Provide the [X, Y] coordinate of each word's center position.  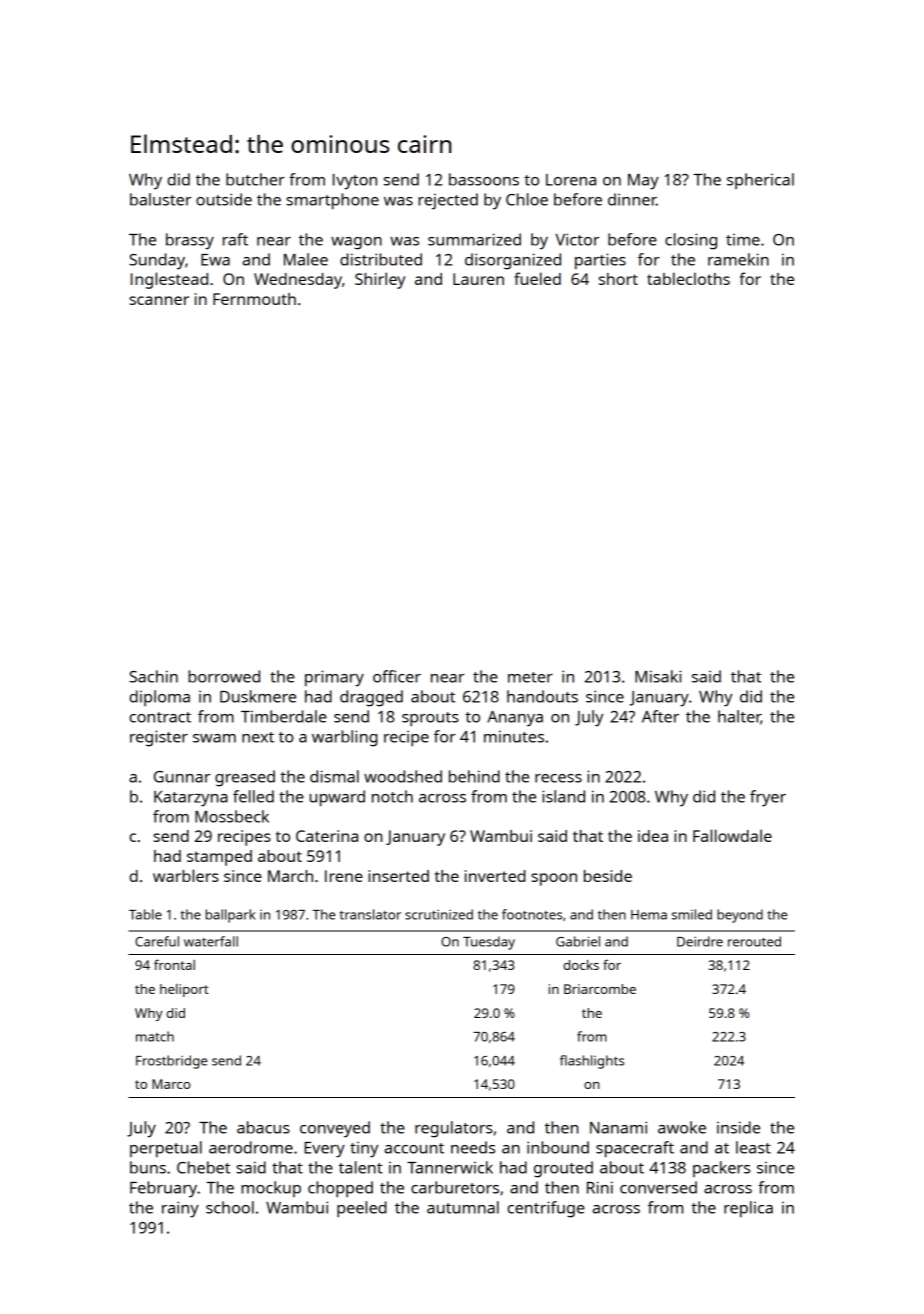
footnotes [532, 914]
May [643, 182]
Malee [306, 259]
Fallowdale [732, 835]
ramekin [738, 259]
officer [397, 676]
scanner [159, 300]
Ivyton [355, 182]
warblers [186, 875]
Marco [171, 1084]
